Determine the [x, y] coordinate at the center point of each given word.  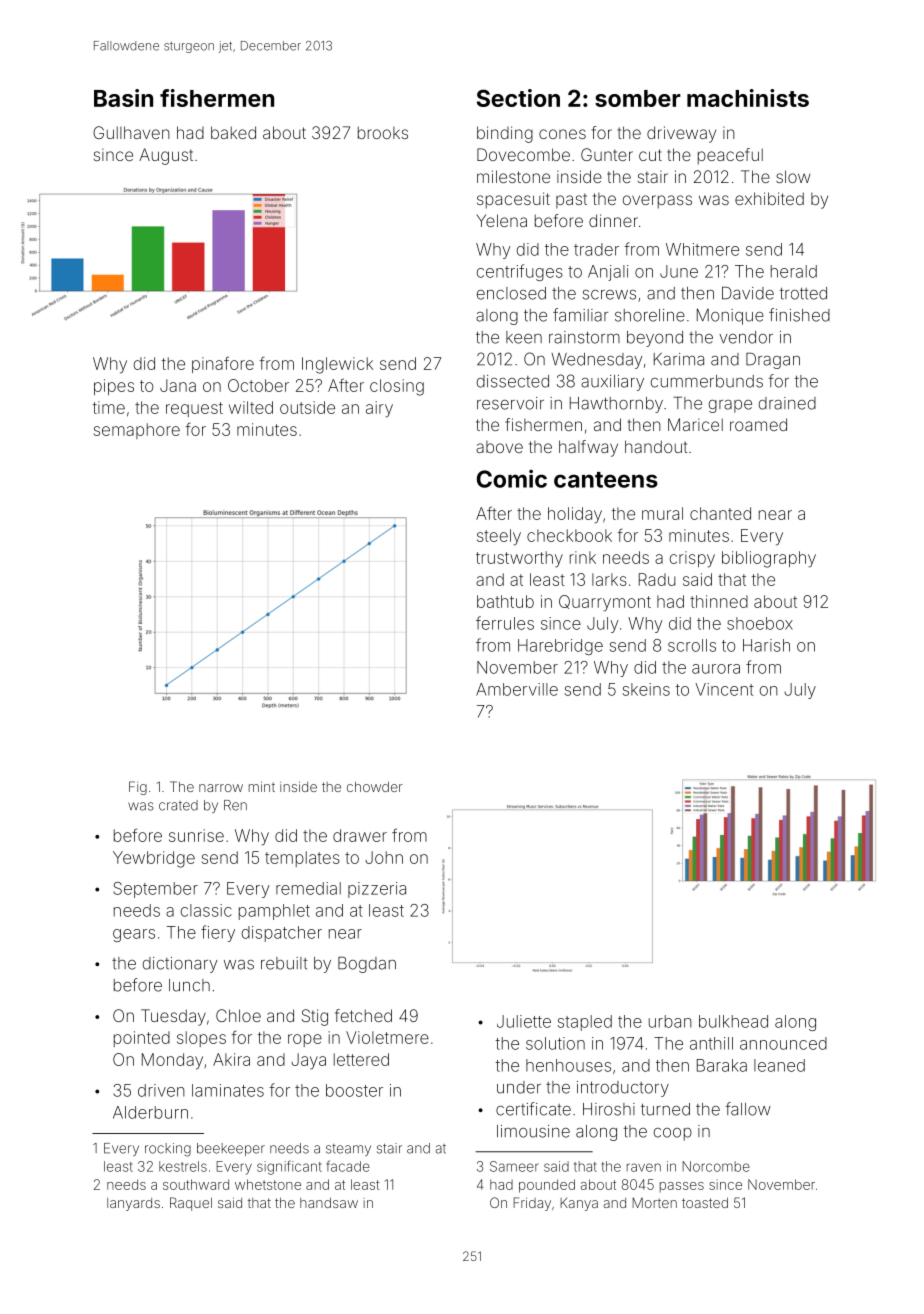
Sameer [514, 1166]
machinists [748, 98]
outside [307, 407]
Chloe [238, 1015]
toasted [705, 1203]
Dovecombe [523, 154]
